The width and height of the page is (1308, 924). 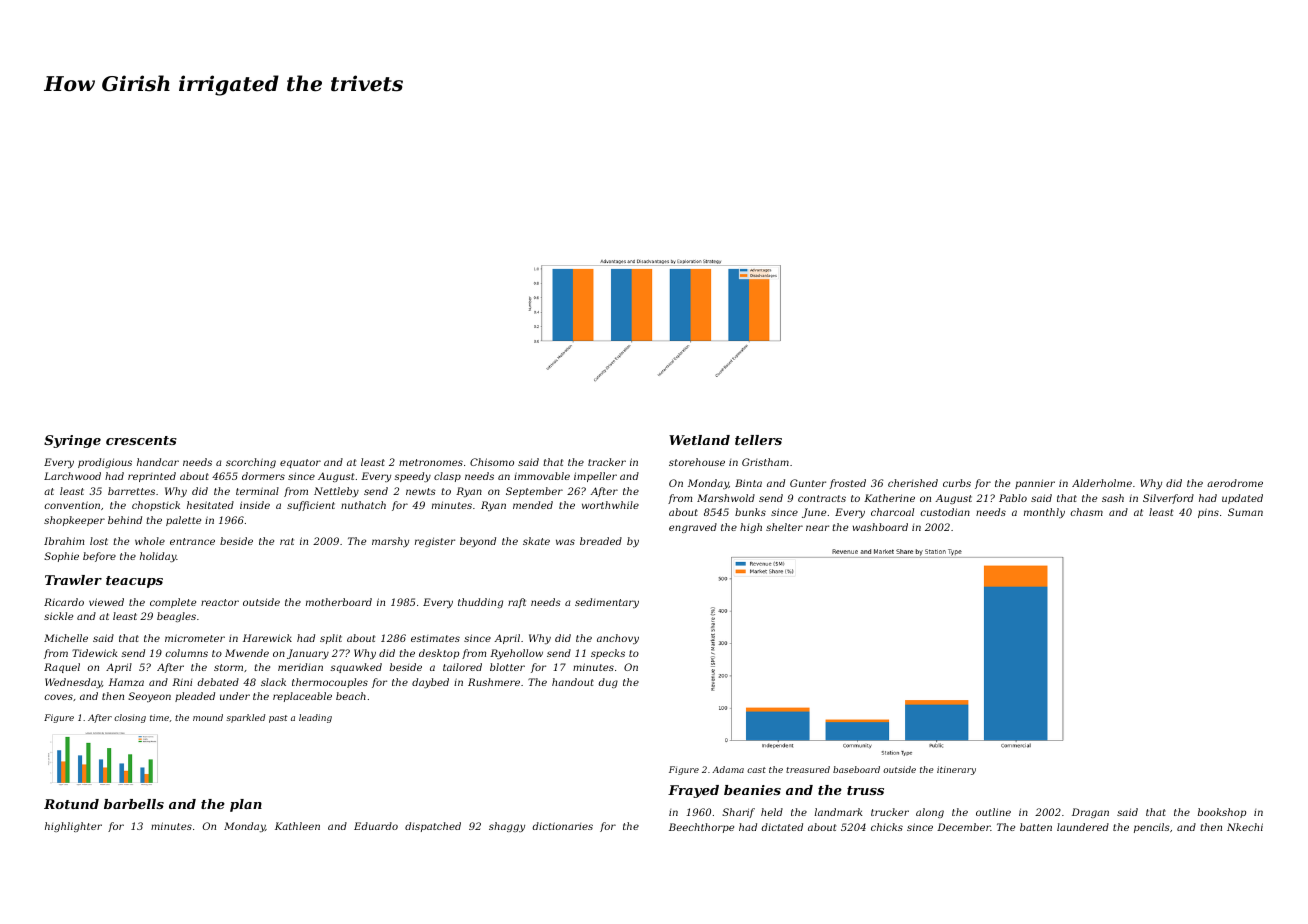 What do you see at coordinates (1208, 513) in the page?
I see `pins` at bounding box center [1208, 513].
